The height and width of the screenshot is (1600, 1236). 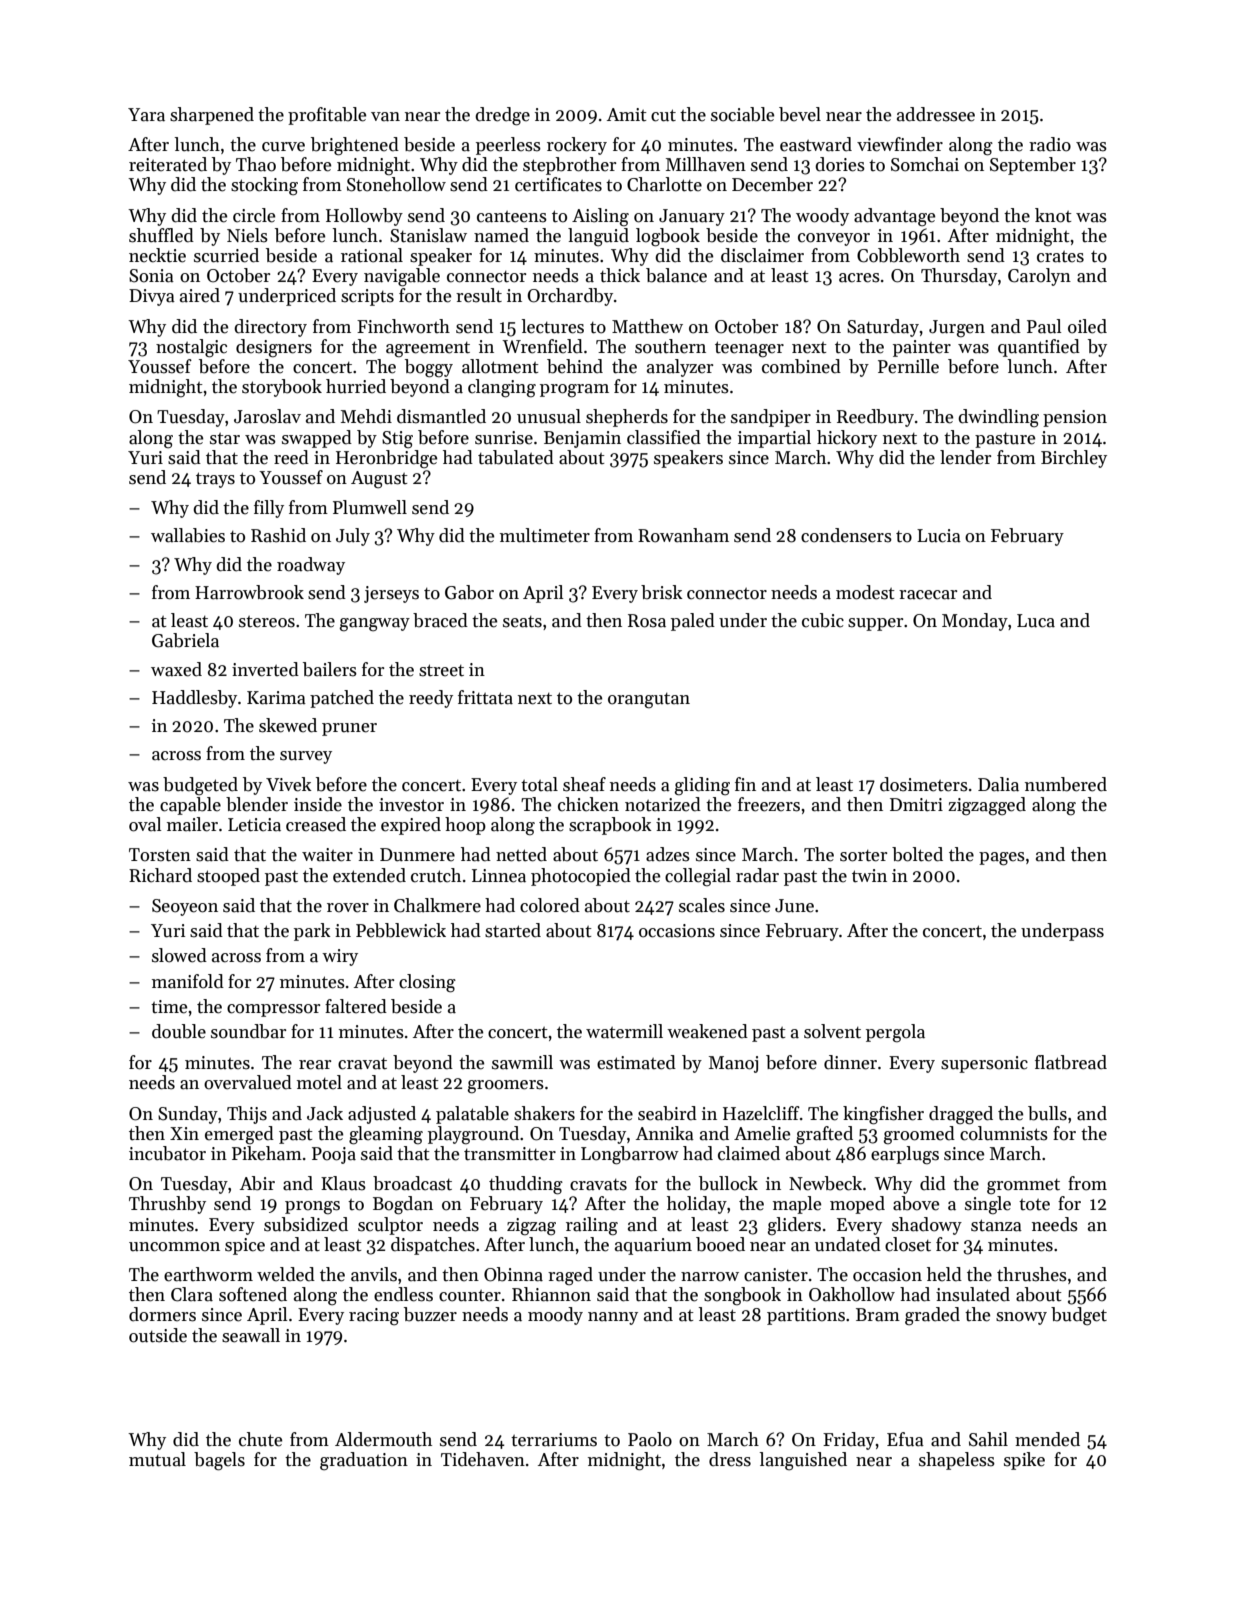 What do you see at coordinates (516, 457) in the screenshot?
I see `tabulated` at bounding box center [516, 457].
